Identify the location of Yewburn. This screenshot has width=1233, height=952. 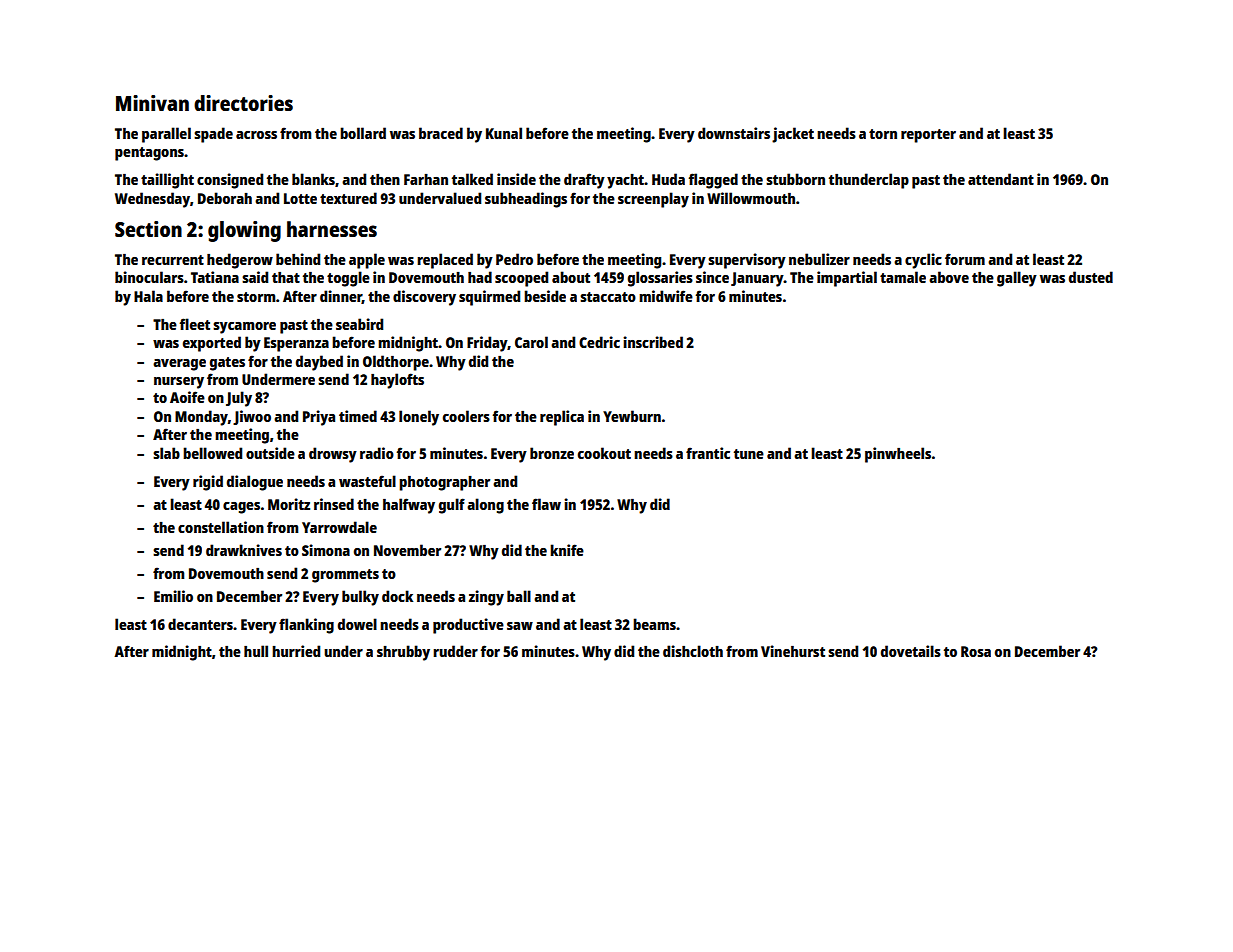
(632, 416).
